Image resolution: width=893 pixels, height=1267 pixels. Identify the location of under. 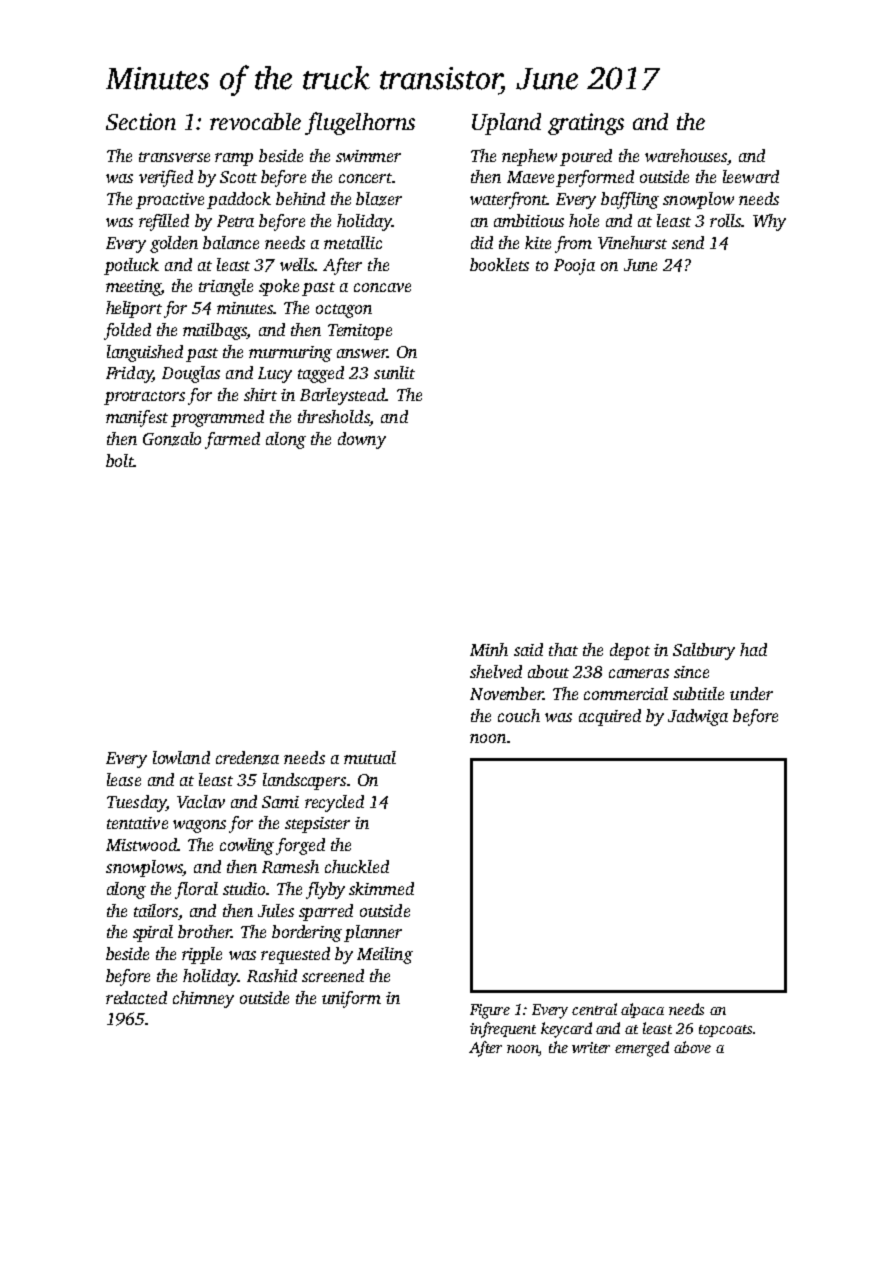
(751, 693).
